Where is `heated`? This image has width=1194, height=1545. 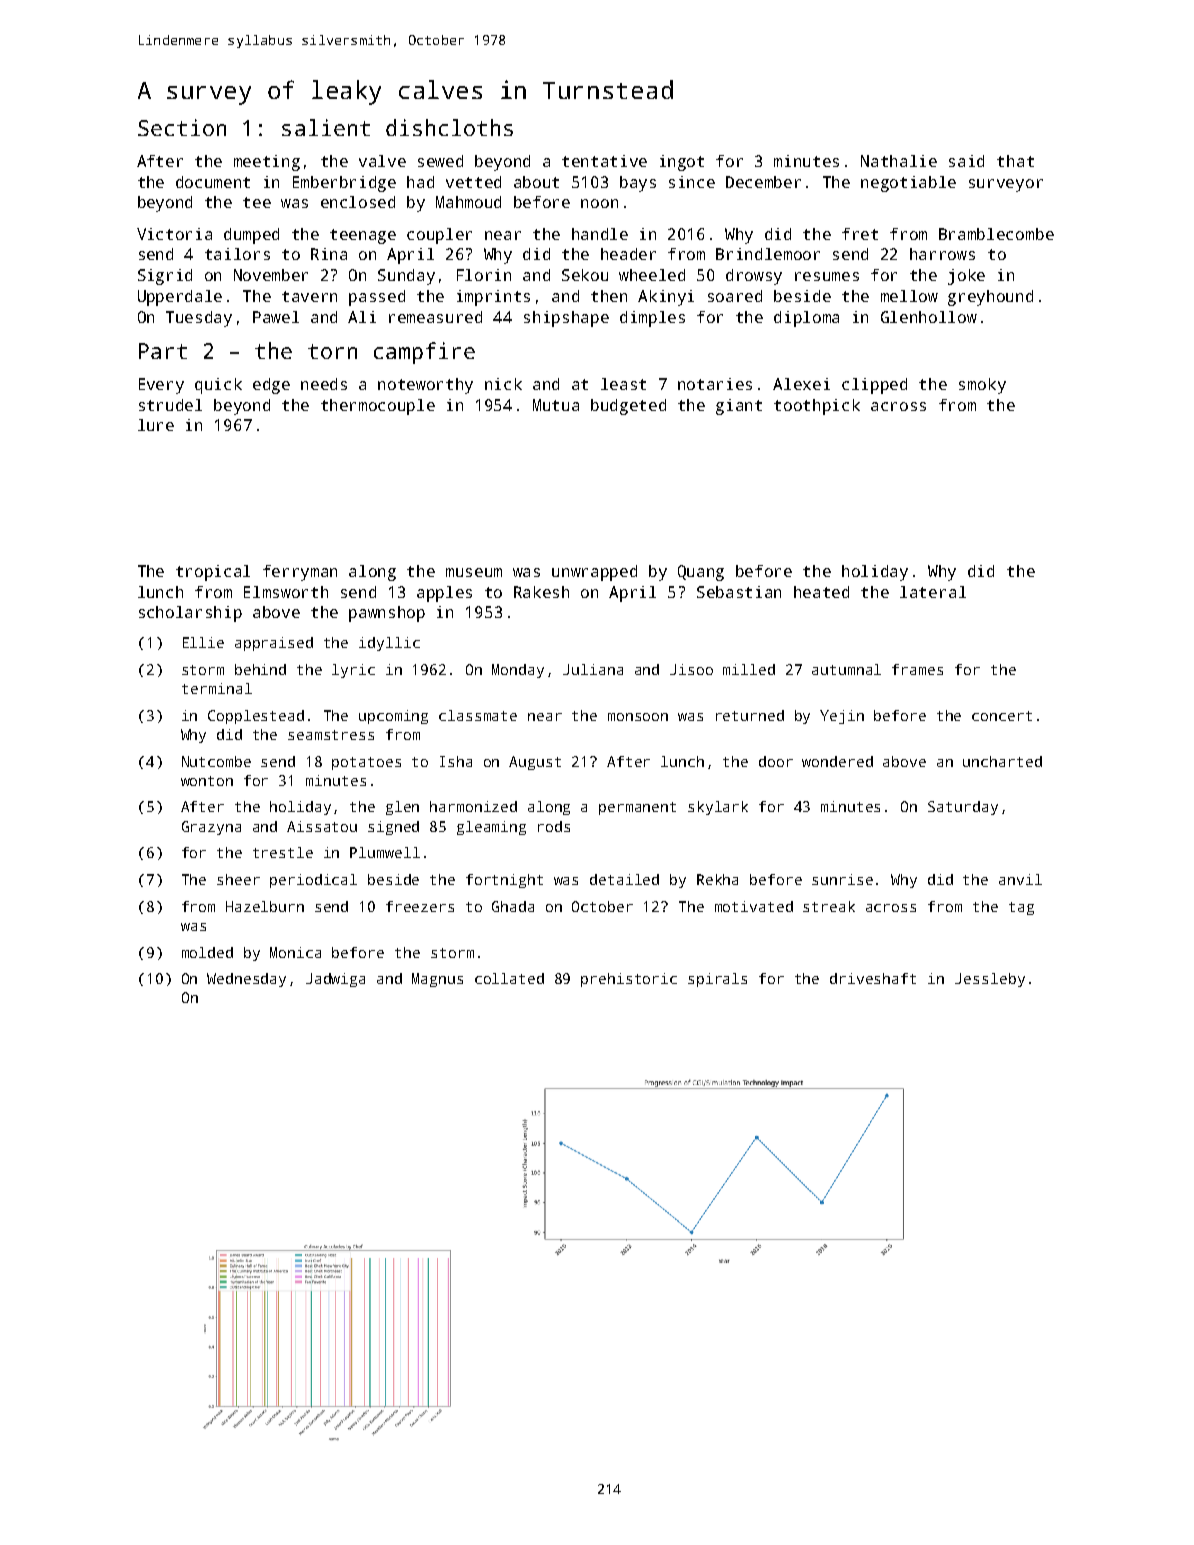
heated is located at coordinates (821, 592).
